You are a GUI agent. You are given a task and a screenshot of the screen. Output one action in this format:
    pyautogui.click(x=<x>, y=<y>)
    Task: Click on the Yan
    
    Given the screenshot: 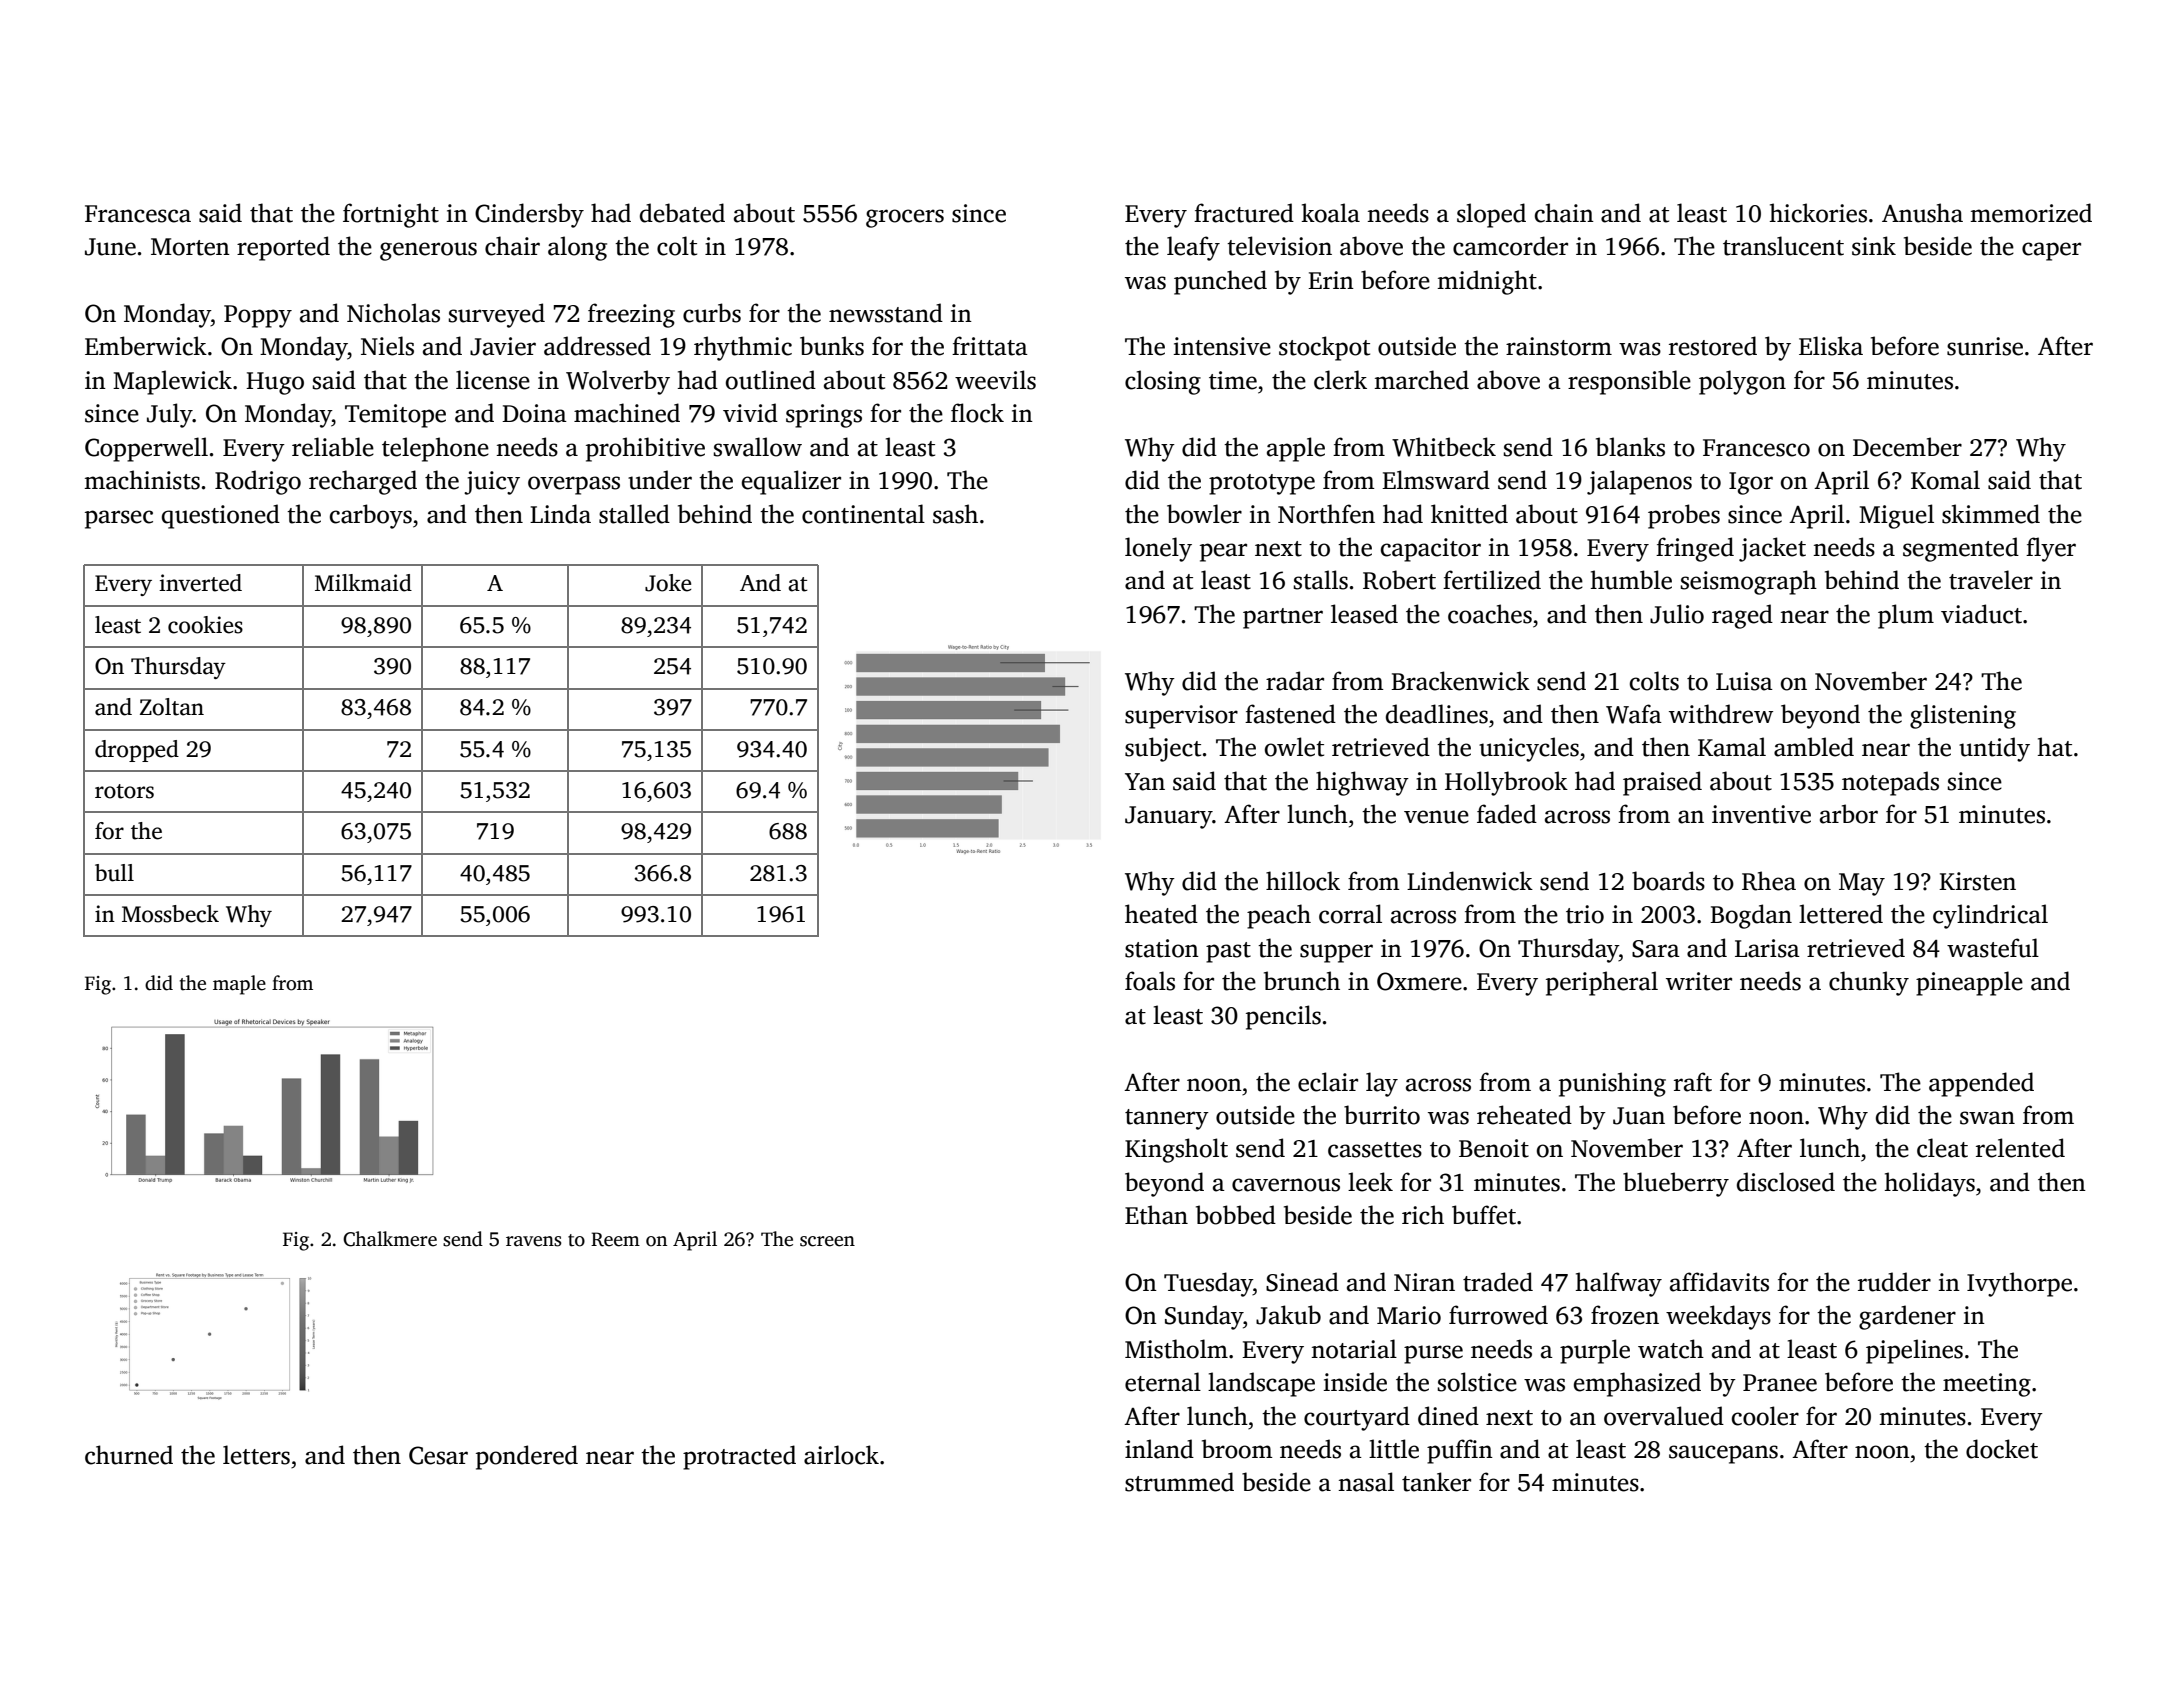 What is the action you would take?
    pyautogui.click(x=1145, y=782)
